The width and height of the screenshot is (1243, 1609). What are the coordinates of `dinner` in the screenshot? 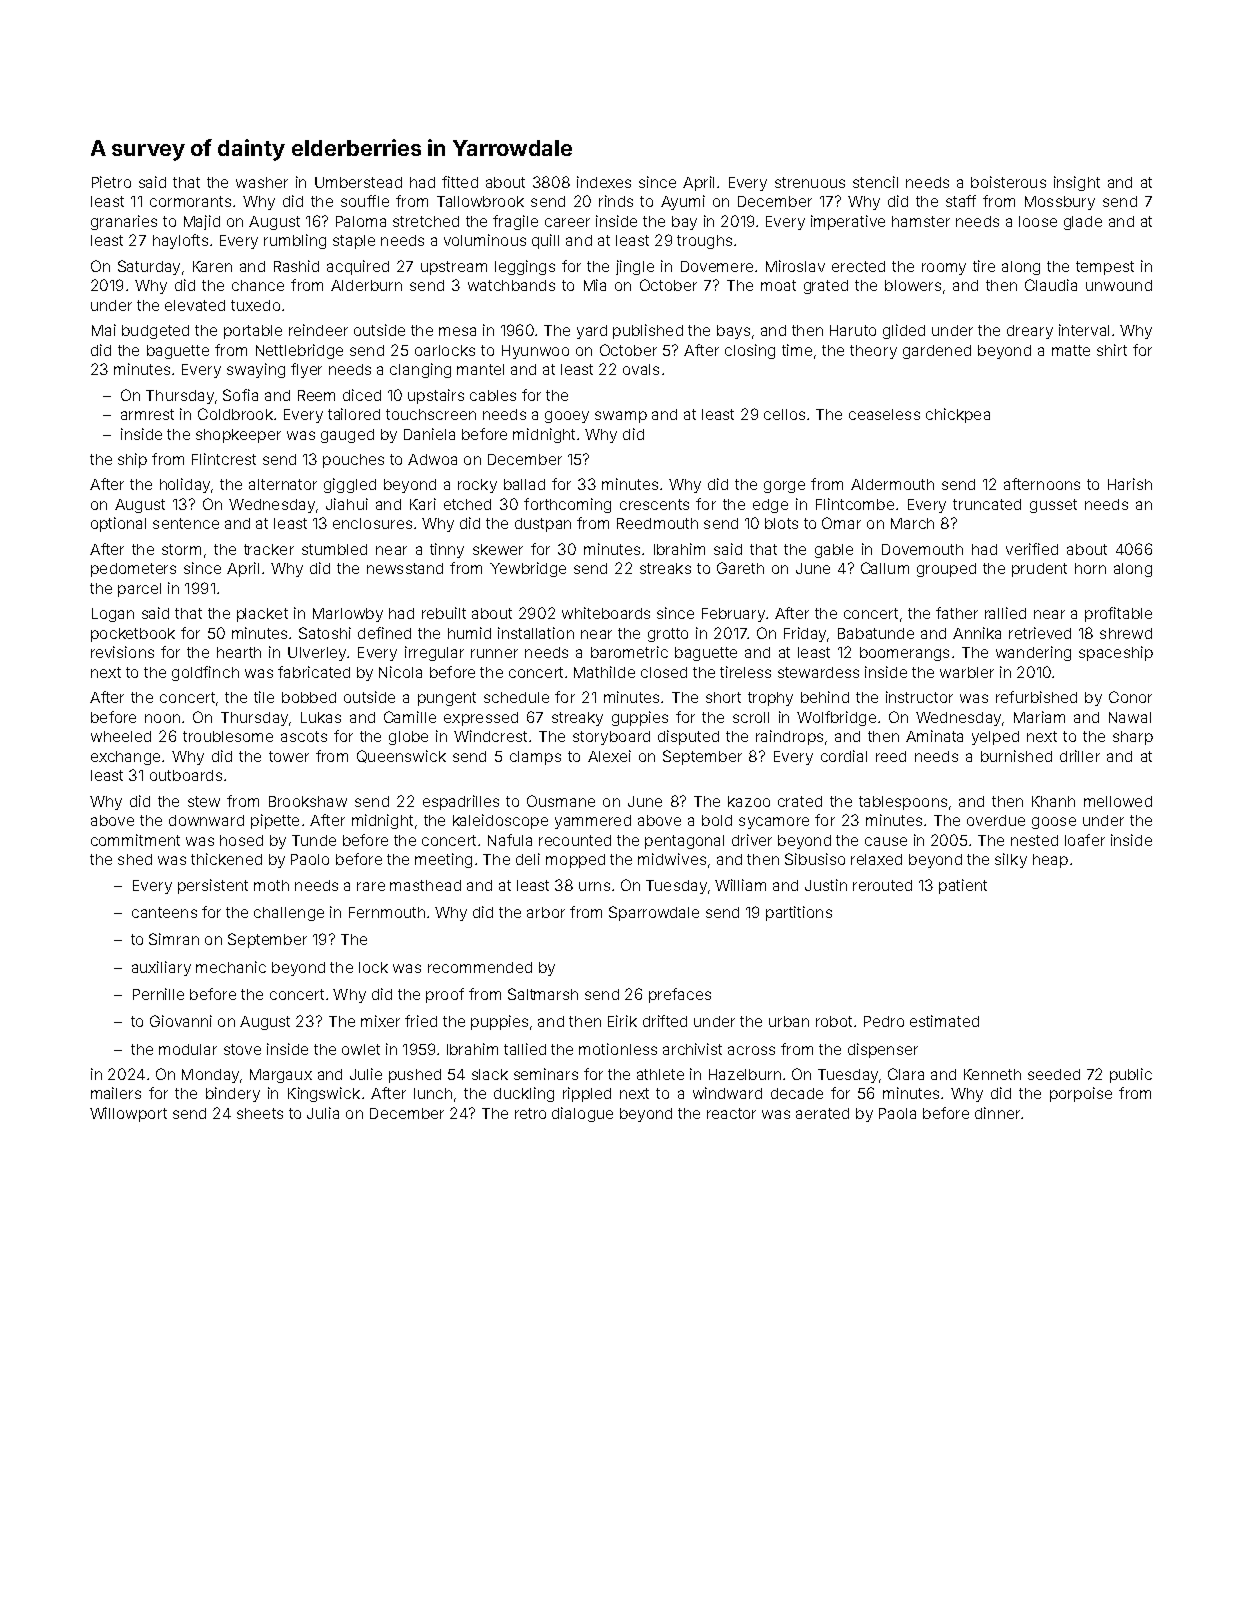 It's located at (997, 1113).
